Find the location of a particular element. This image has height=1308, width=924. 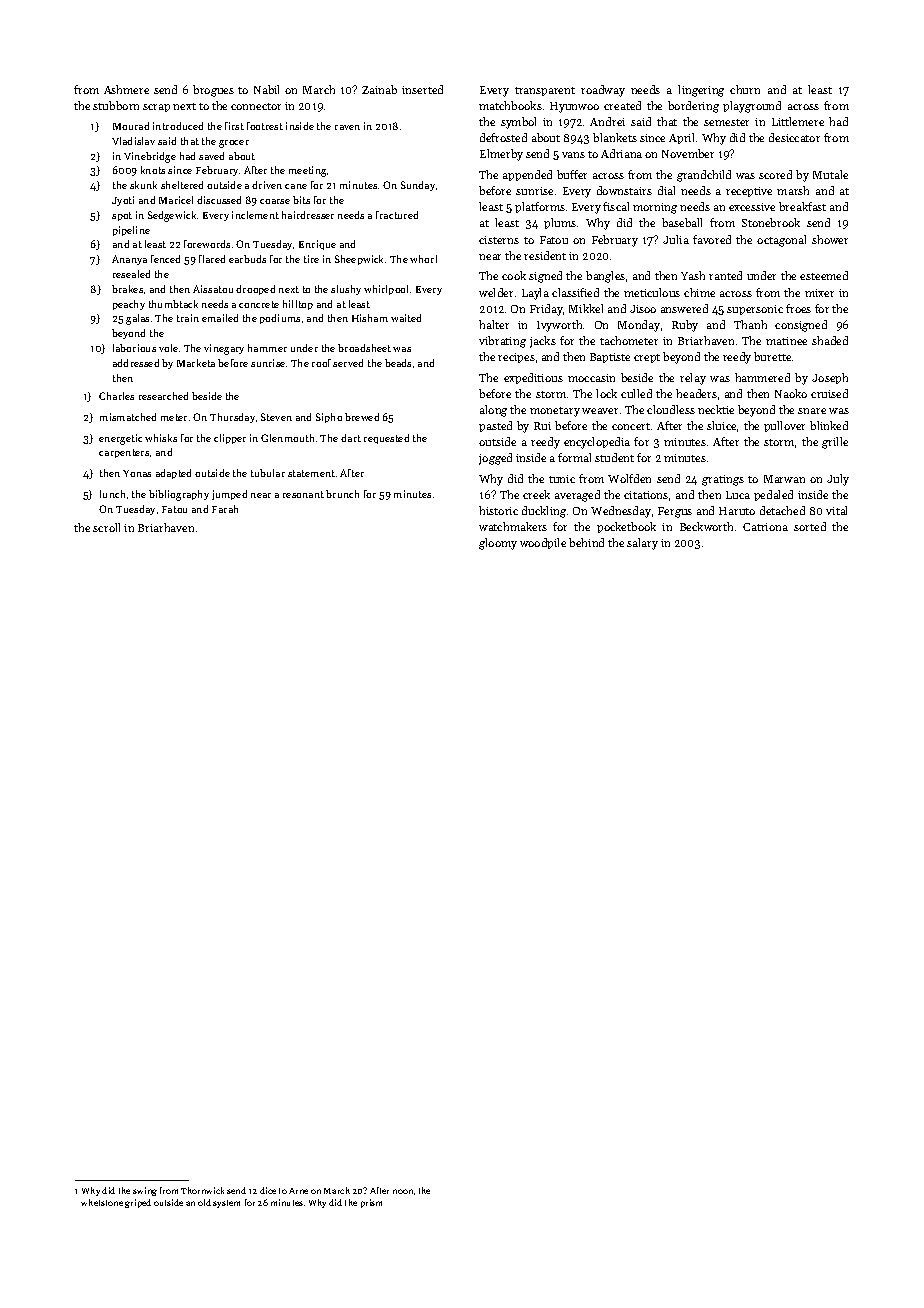

gloomy is located at coordinates (498, 544).
